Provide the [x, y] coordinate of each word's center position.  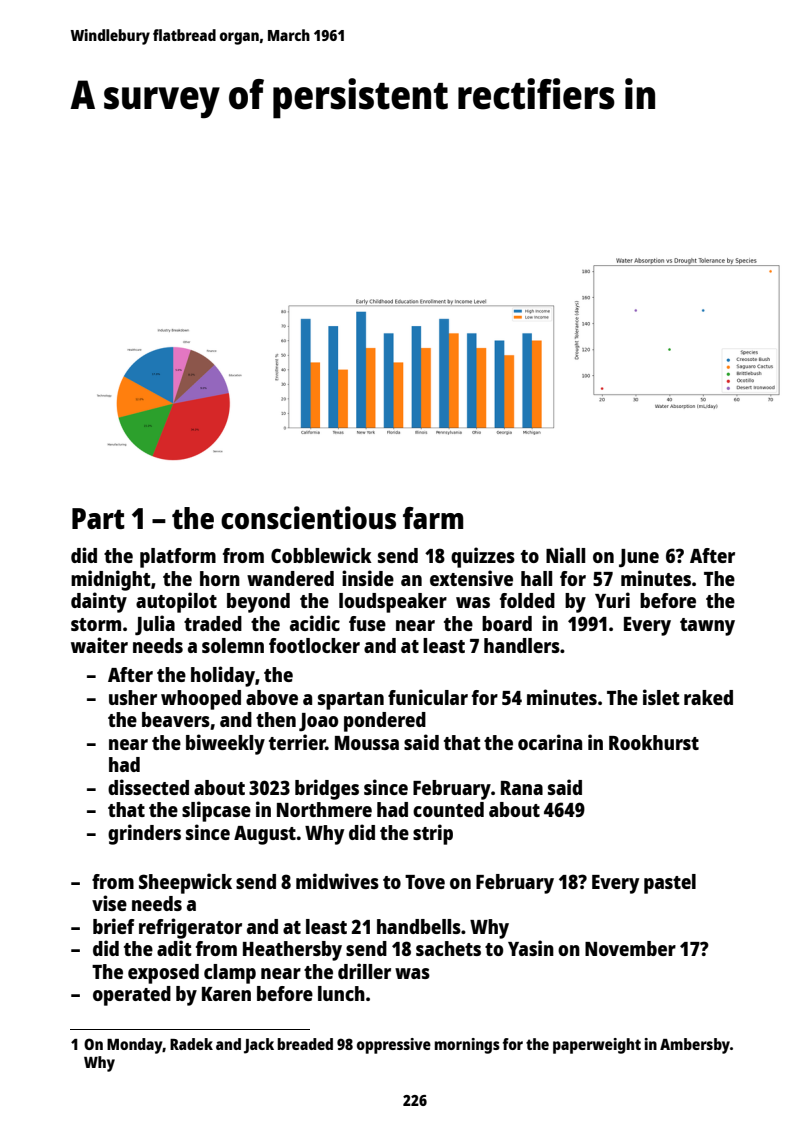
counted [448, 809]
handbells [419, 926]
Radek [191, 1044]
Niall [565, 555]
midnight [111, 580]
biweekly [225, 744]
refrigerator [190, 928]
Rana [522, 788]
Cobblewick [321, 555]
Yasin [531, 948]
